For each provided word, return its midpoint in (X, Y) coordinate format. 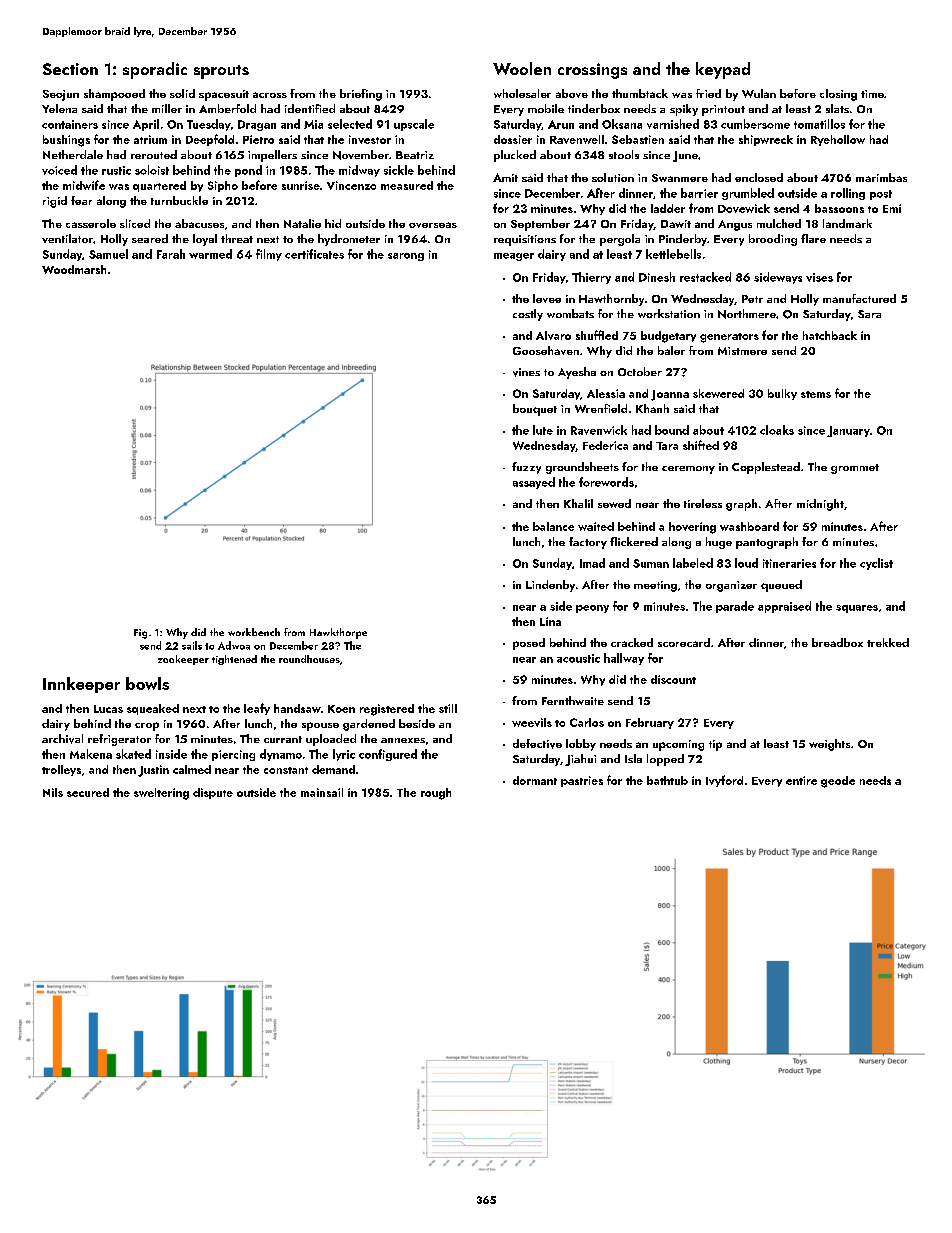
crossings (592, 71)
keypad (723, 70)
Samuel (108, 254)
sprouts (221, 72)
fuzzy (526, 468)
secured (88, 792)
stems (816, 394)
